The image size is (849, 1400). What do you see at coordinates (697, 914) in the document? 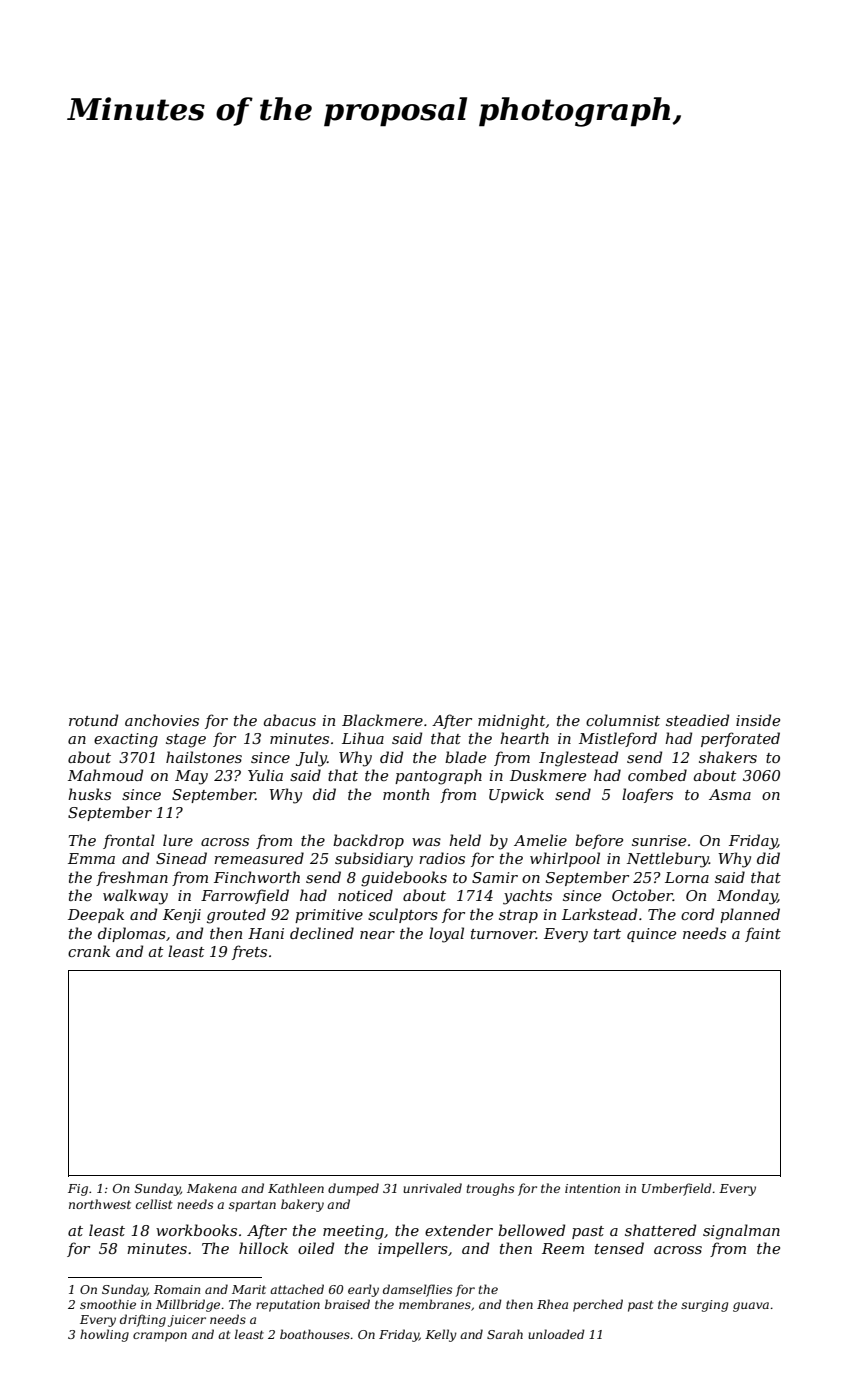
I see `cord` at bounding box center [697, 914].
